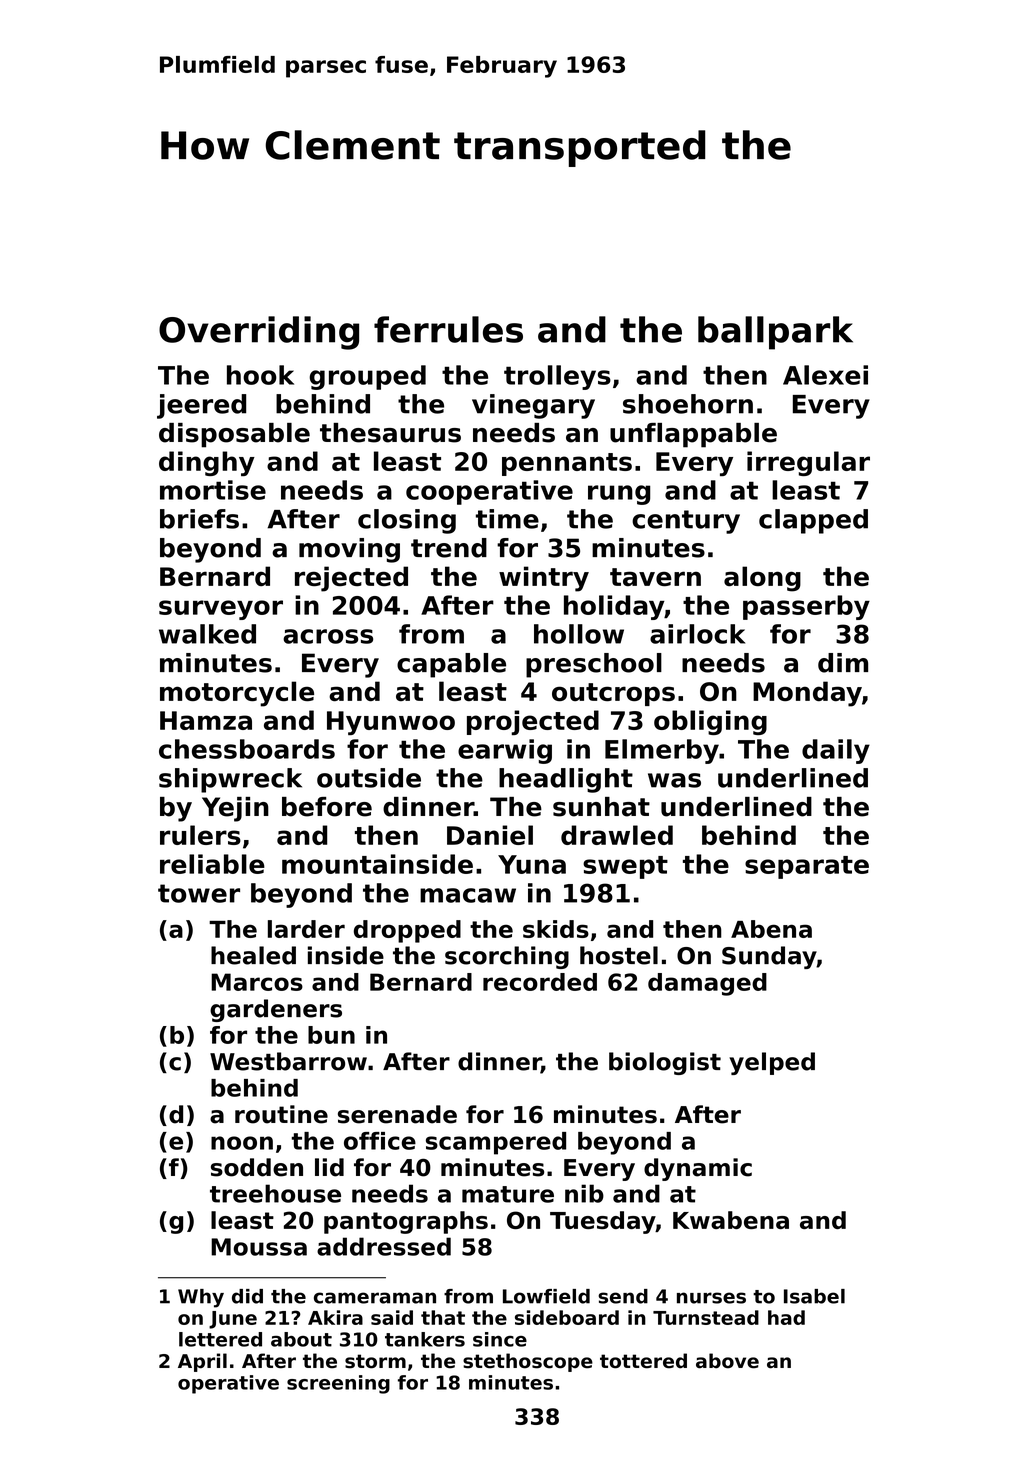 Image resolution: width=1028 pixels, height=1460 pixels. I want to click on yelped, so click(772, 1063).
